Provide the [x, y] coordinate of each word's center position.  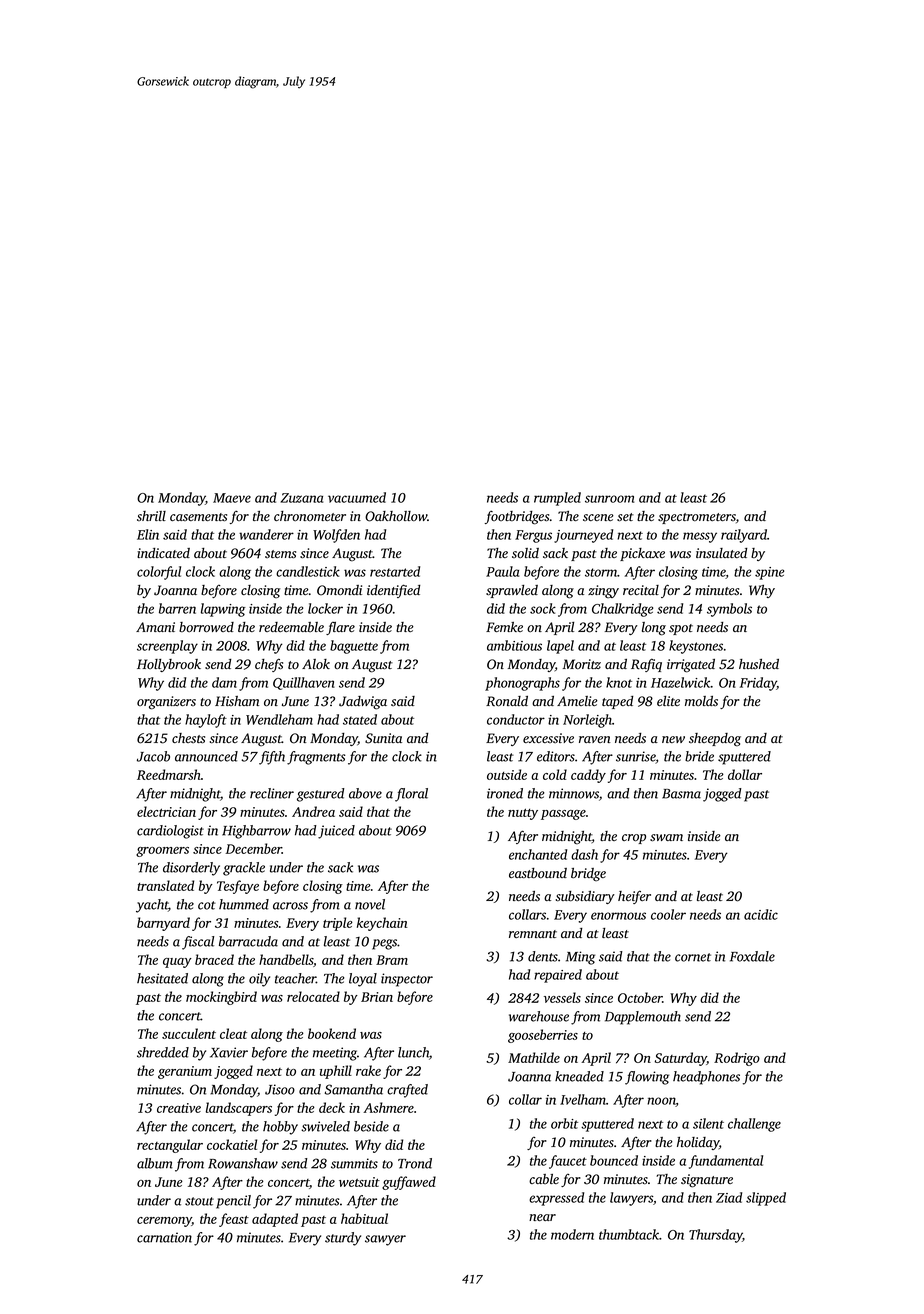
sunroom [609, 499]
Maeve [232, 498]
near [542, 1217]
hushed [759, 664]
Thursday [715, 1236]
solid [525, 553]
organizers [166, 703]
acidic [761, 914]
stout [199, 1201]
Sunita [383, 738]
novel [370, 904]
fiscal [198, 943]
